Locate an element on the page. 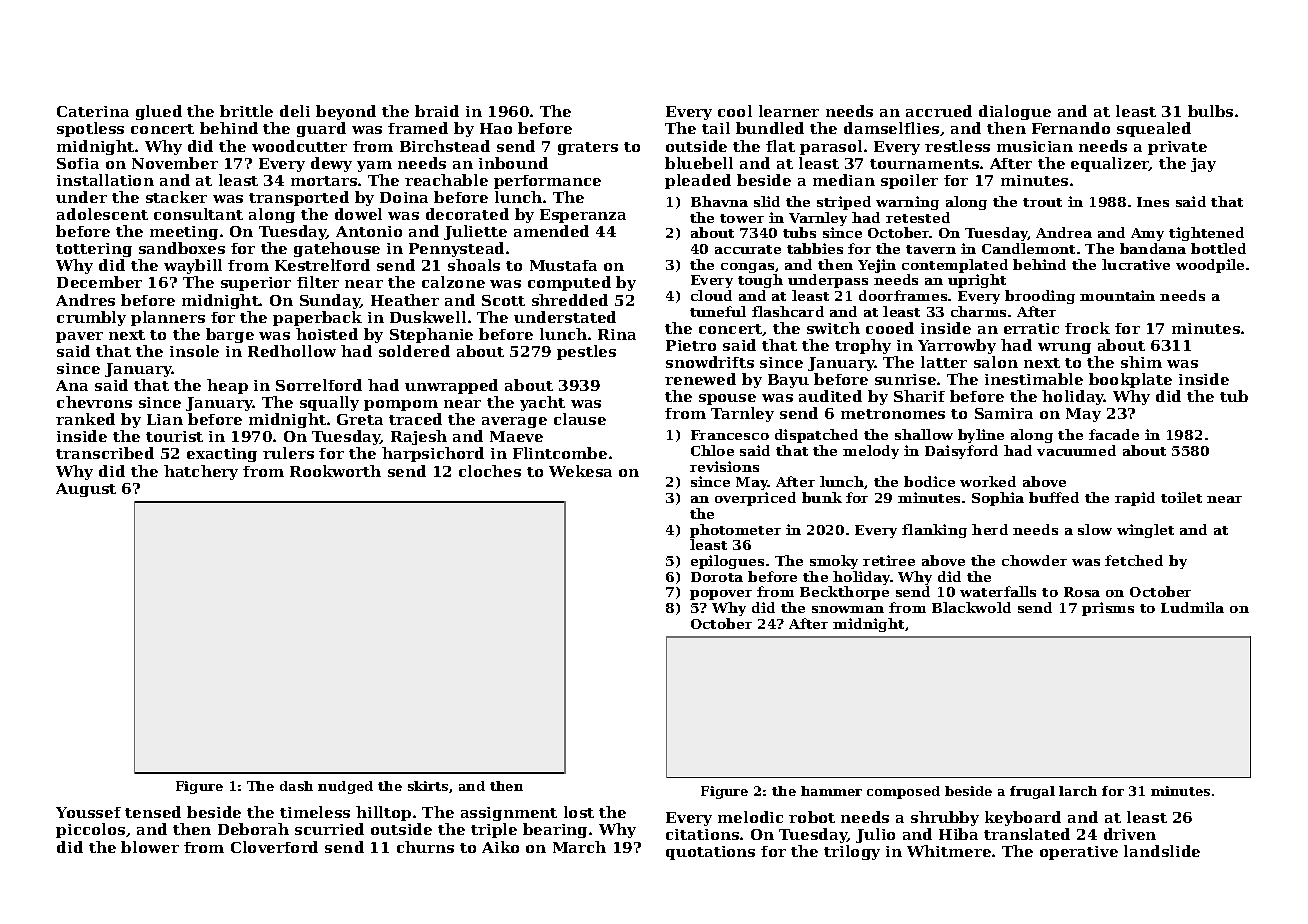  Rookworth is located at coordinates (335, 471).
